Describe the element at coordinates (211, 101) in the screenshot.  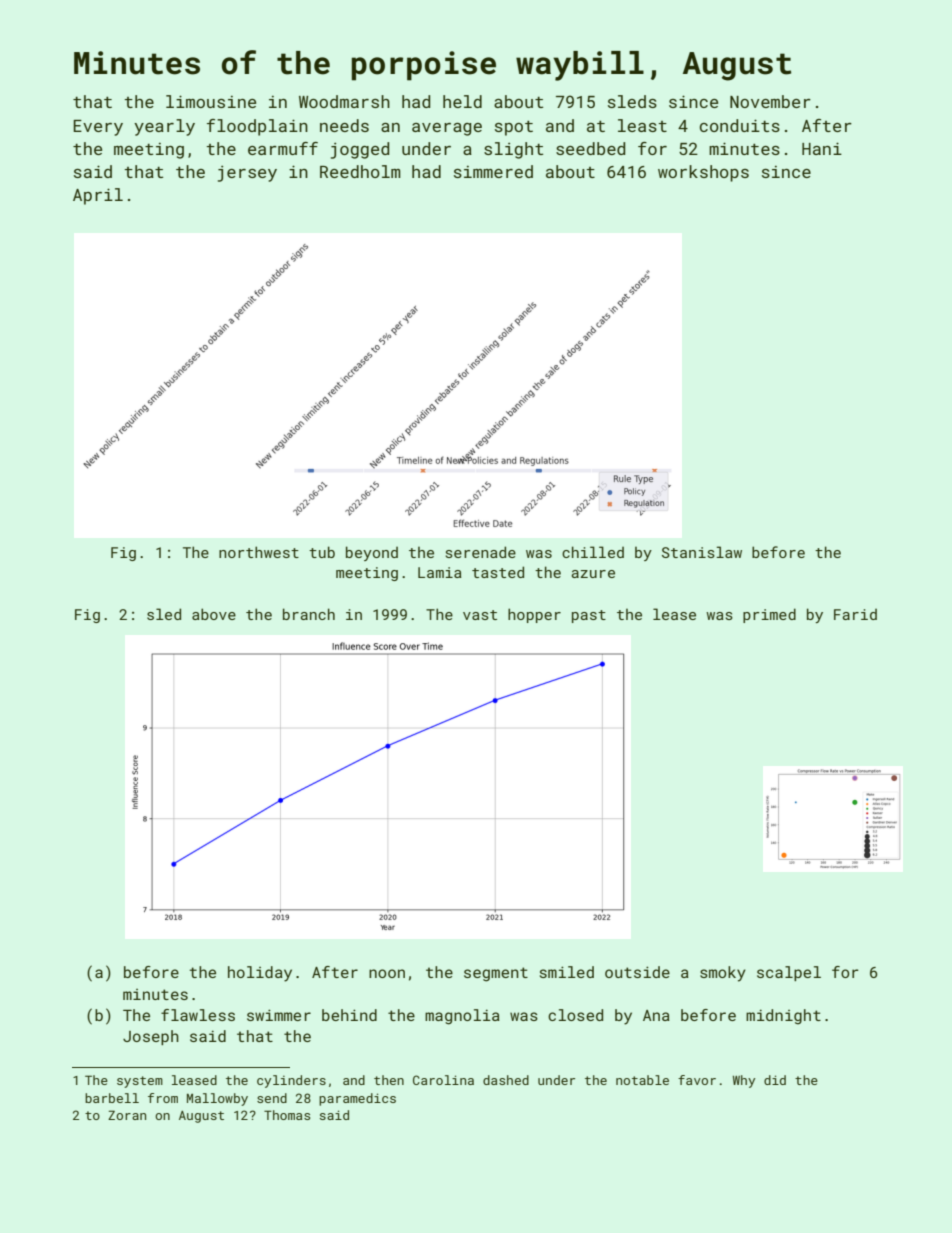
I see `limousine` at that location.
